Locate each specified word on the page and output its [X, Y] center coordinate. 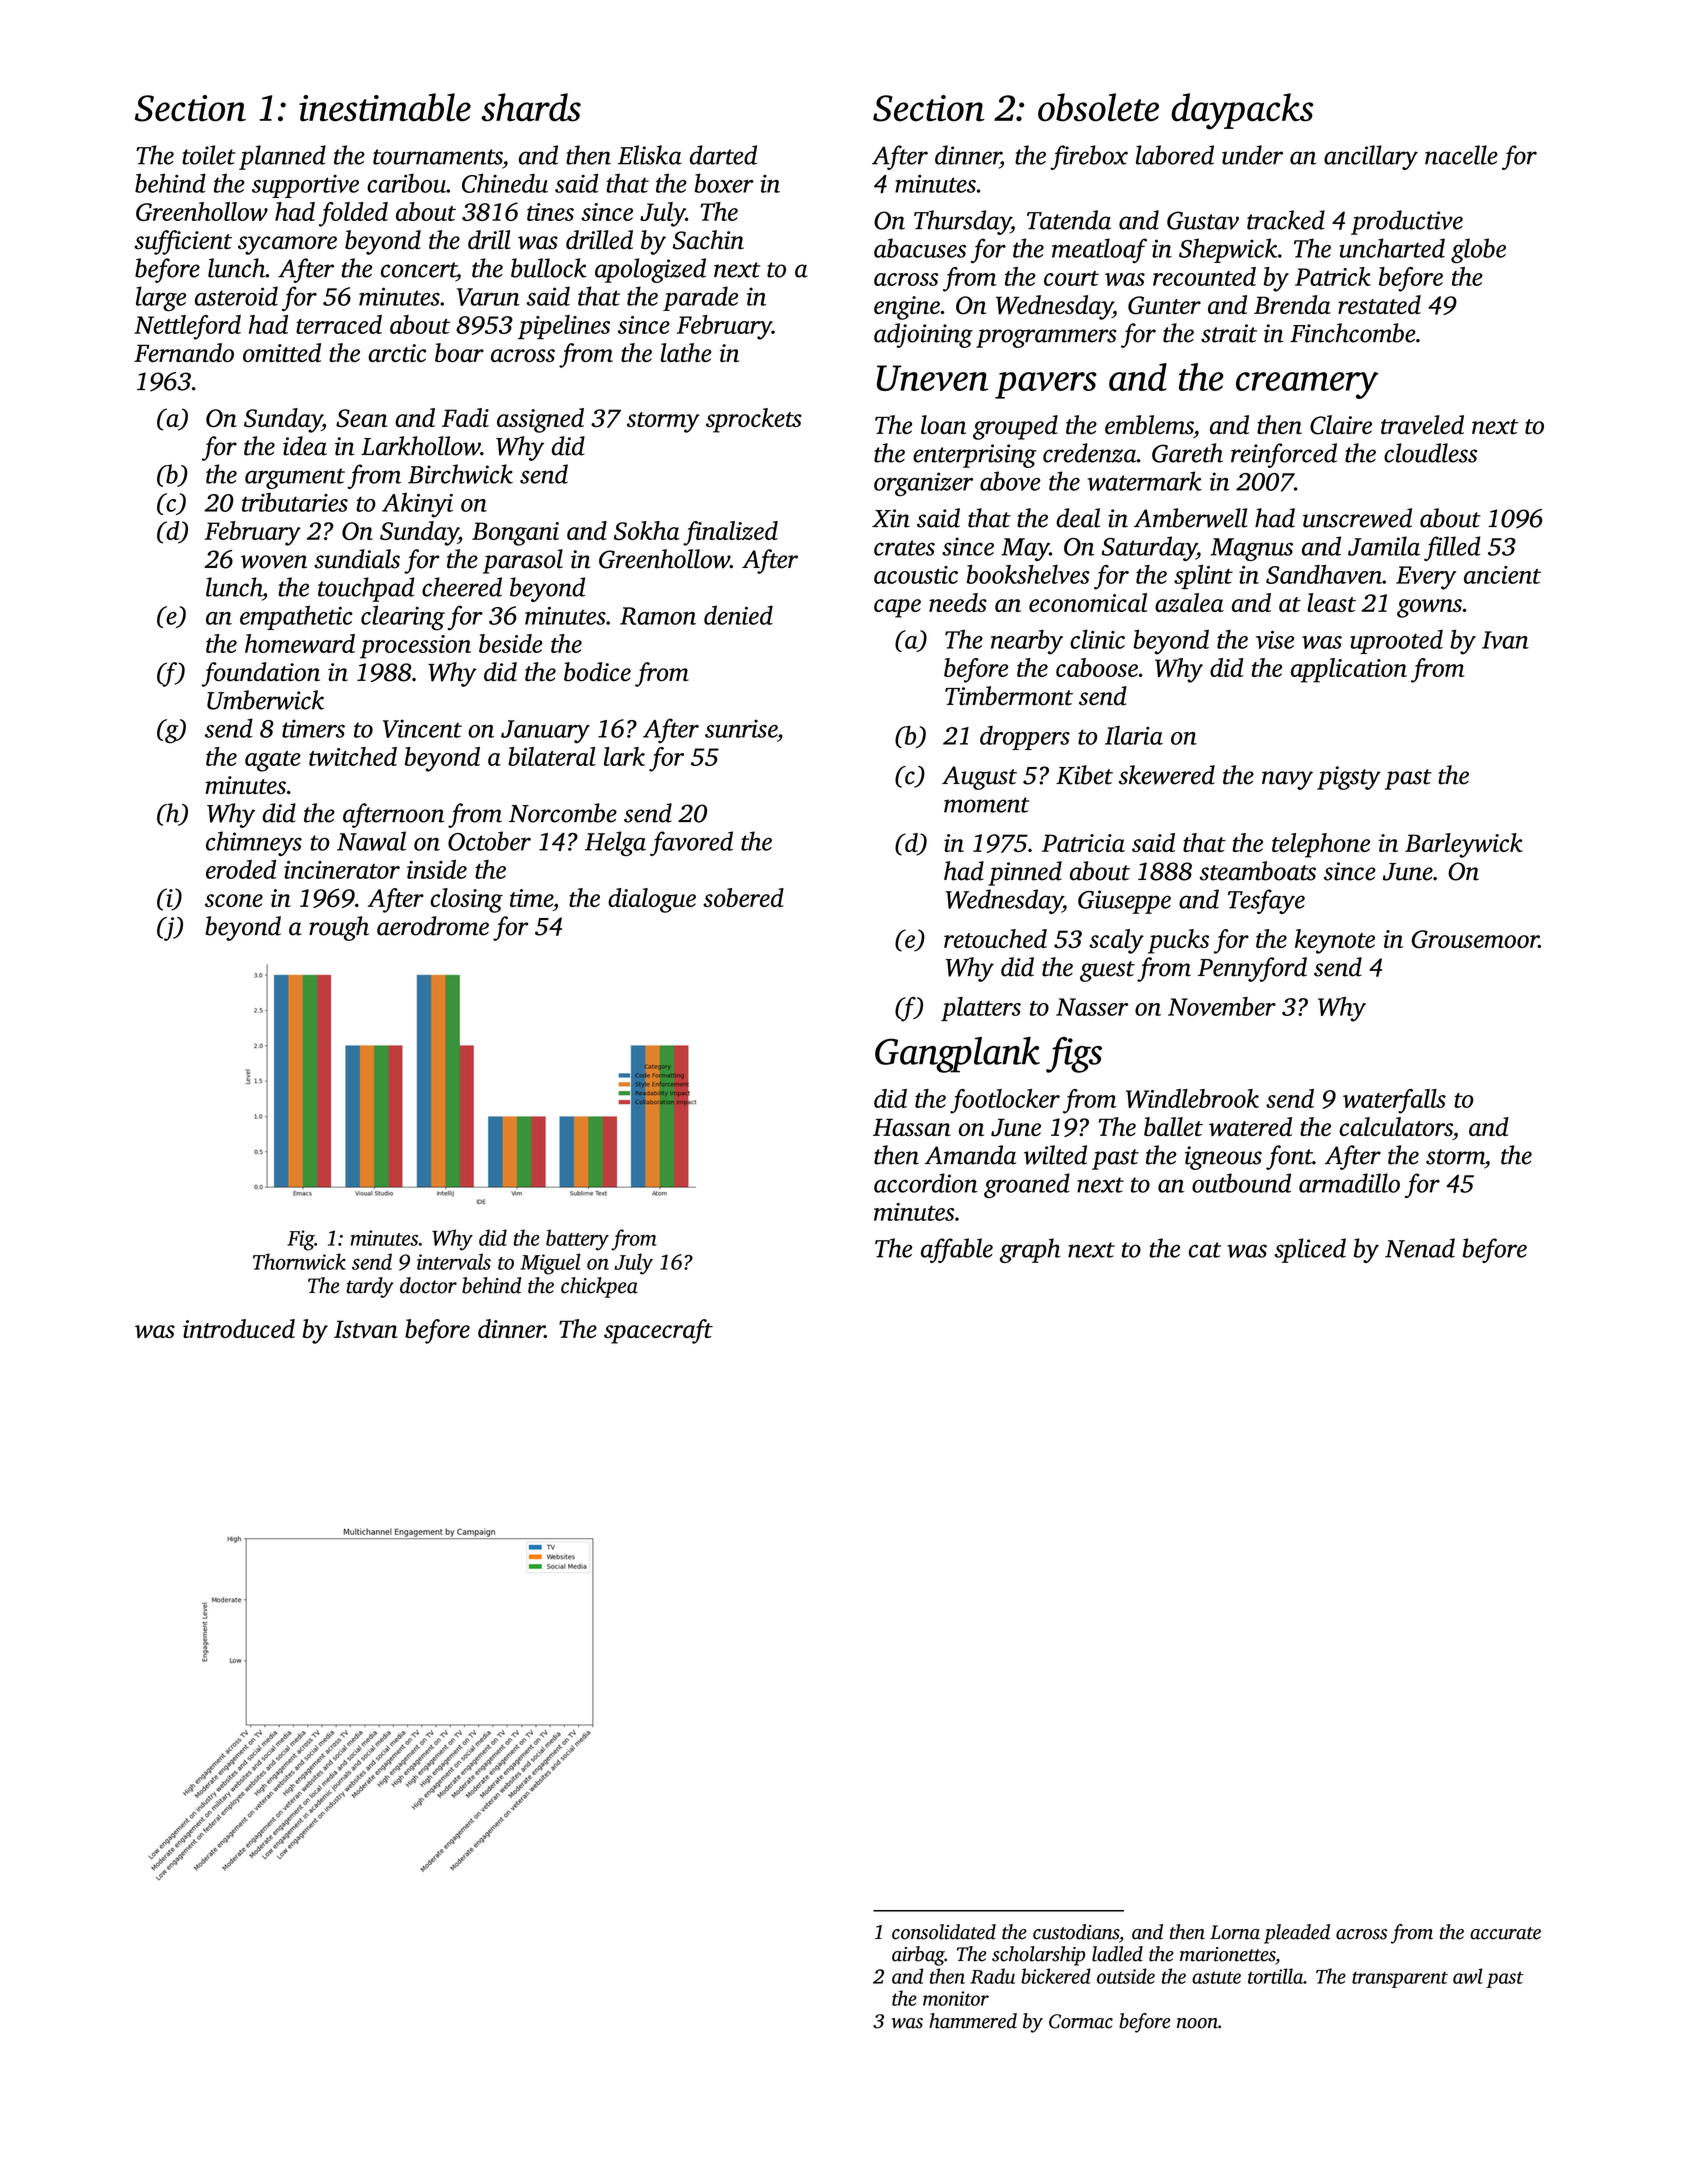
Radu [992, 1976]
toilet [209, 155]
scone [234, 900]
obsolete [1098, 107]
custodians [1076, 1932]
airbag [918, 1956]
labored [1175, 155]
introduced [239, 1328]
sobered [743, 897]
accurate [1505, 1933]
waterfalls [1394, 1101]
